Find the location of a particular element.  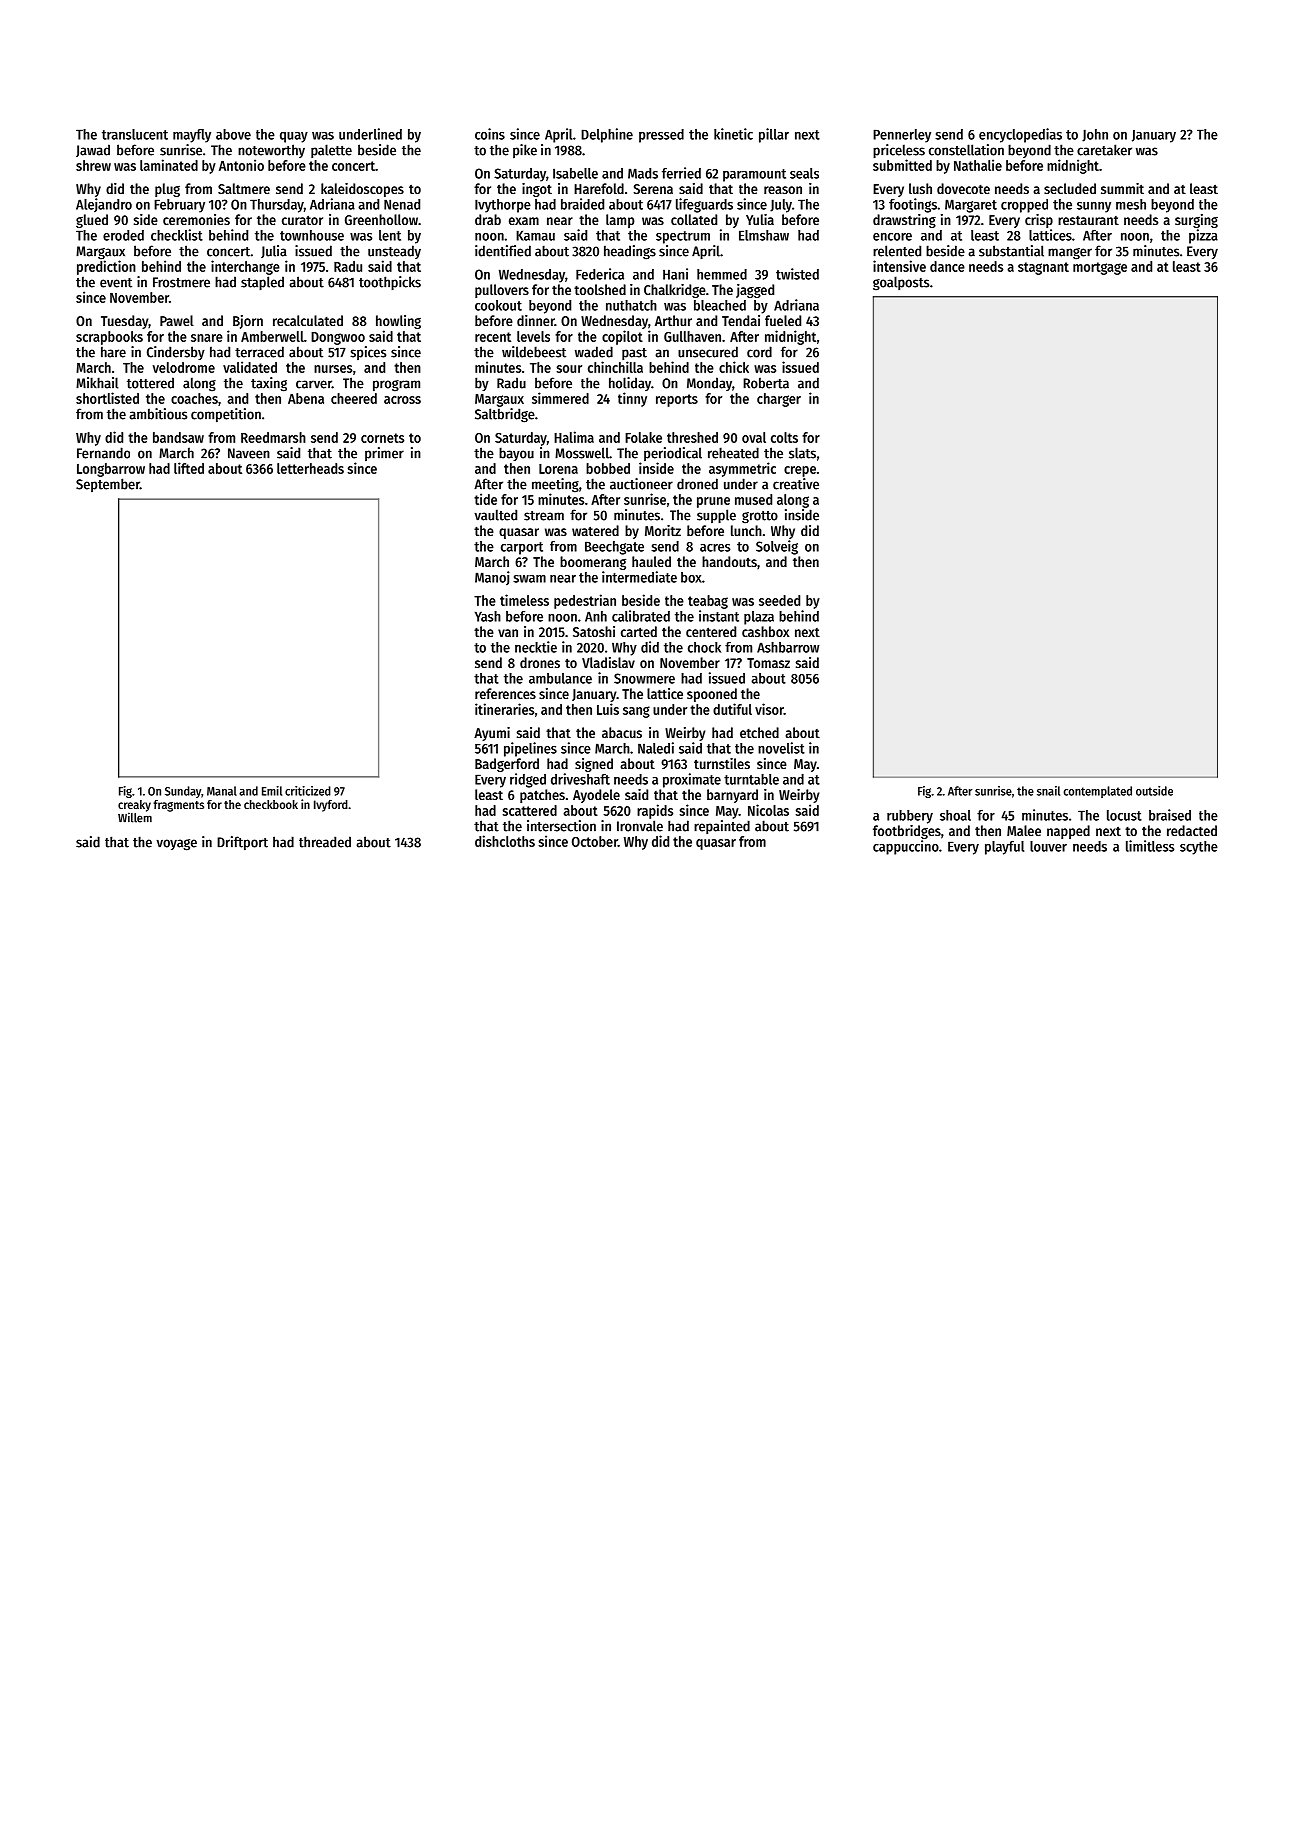

translucent is located at coordinates (135, 134).
